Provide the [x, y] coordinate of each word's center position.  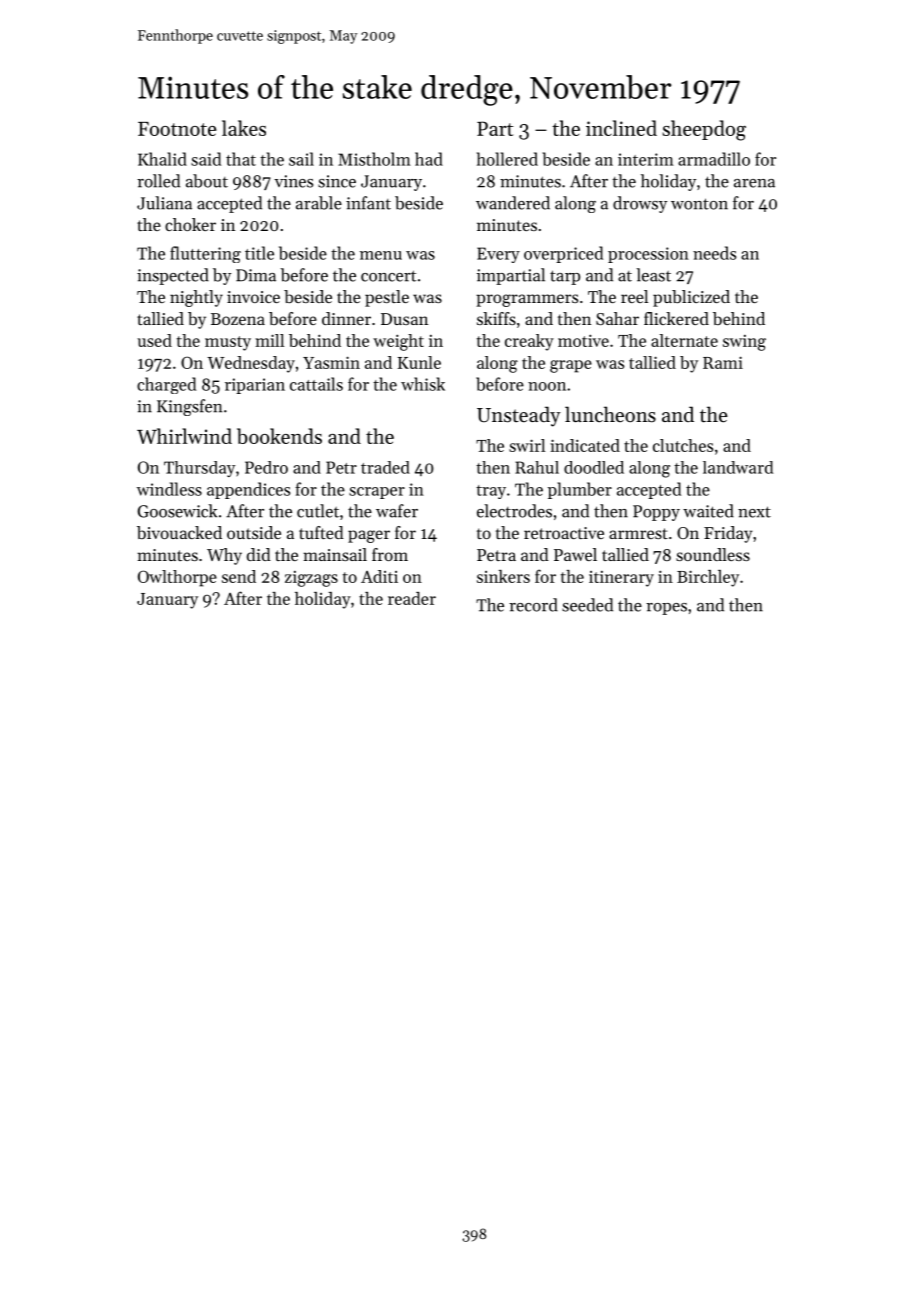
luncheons [610, 414]
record [533, 605]
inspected [173, 276]
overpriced [563, 254]
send [239, 576]
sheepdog [704, 130]
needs [714, 253]
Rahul [537, 467]
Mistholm [374, 159]
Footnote [177, 129]
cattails [316, 384]
